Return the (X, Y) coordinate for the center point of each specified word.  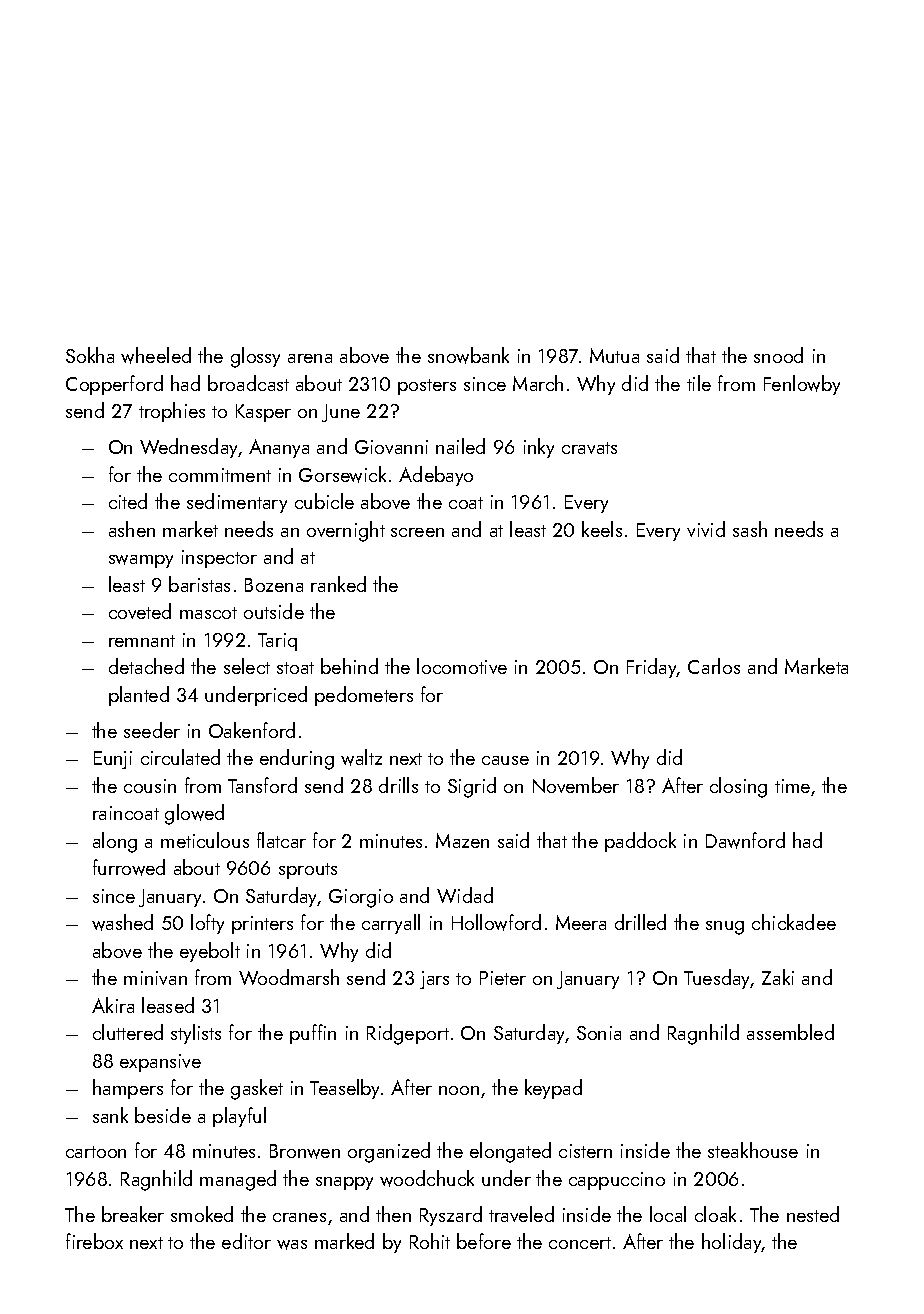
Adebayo (436, 476)
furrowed (129, 867)
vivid (706, 529)
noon (459, 1090)
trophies (172, 412)
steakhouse (753, 1150)
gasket (257, 1089)
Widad (465, 895)
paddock (640, 842)
